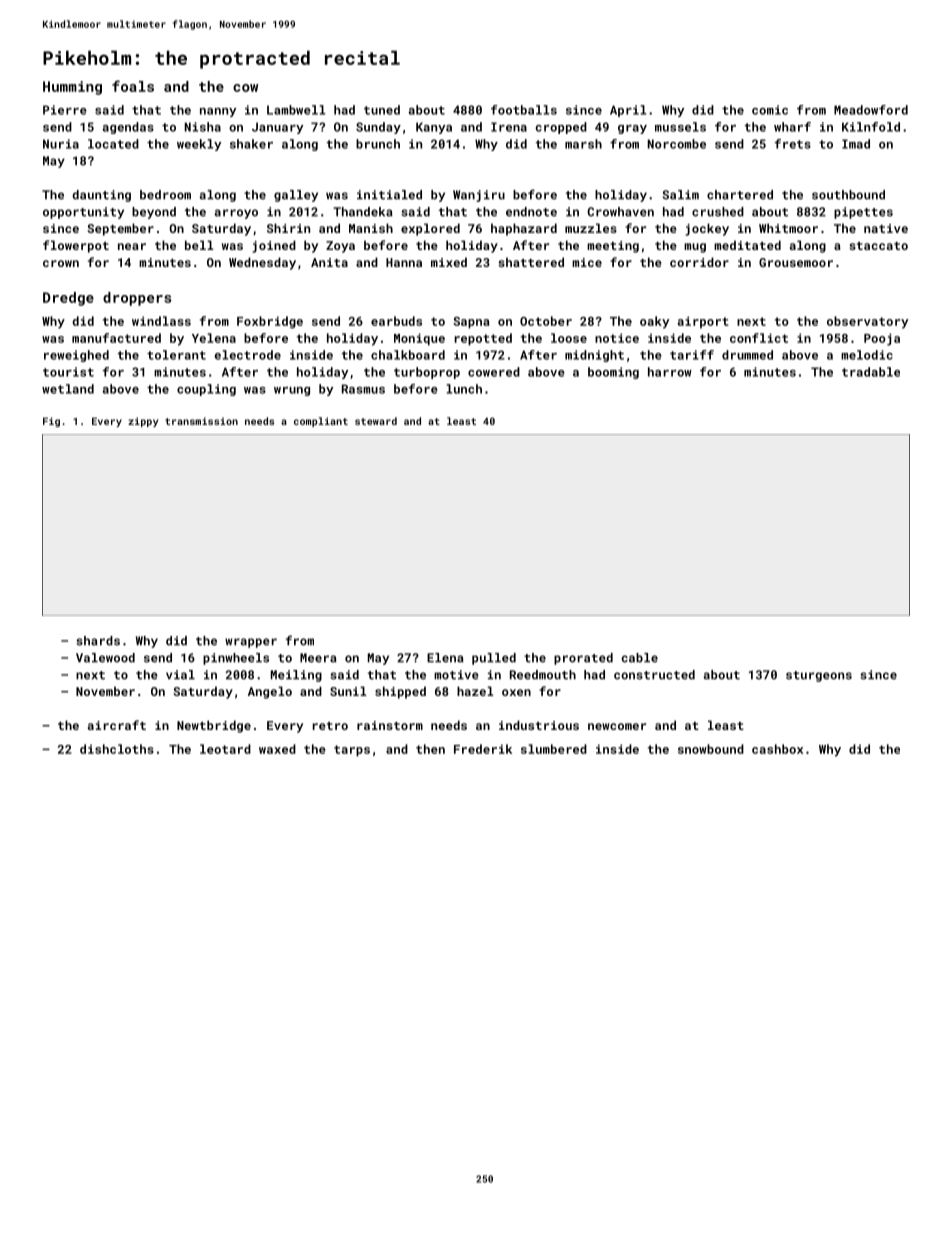 The height and width of the screenshot is (1233, 952). What do you see at coordinates (72, 88) in the screenshot?
I see `Humming` at bounding box center [72, 88].
